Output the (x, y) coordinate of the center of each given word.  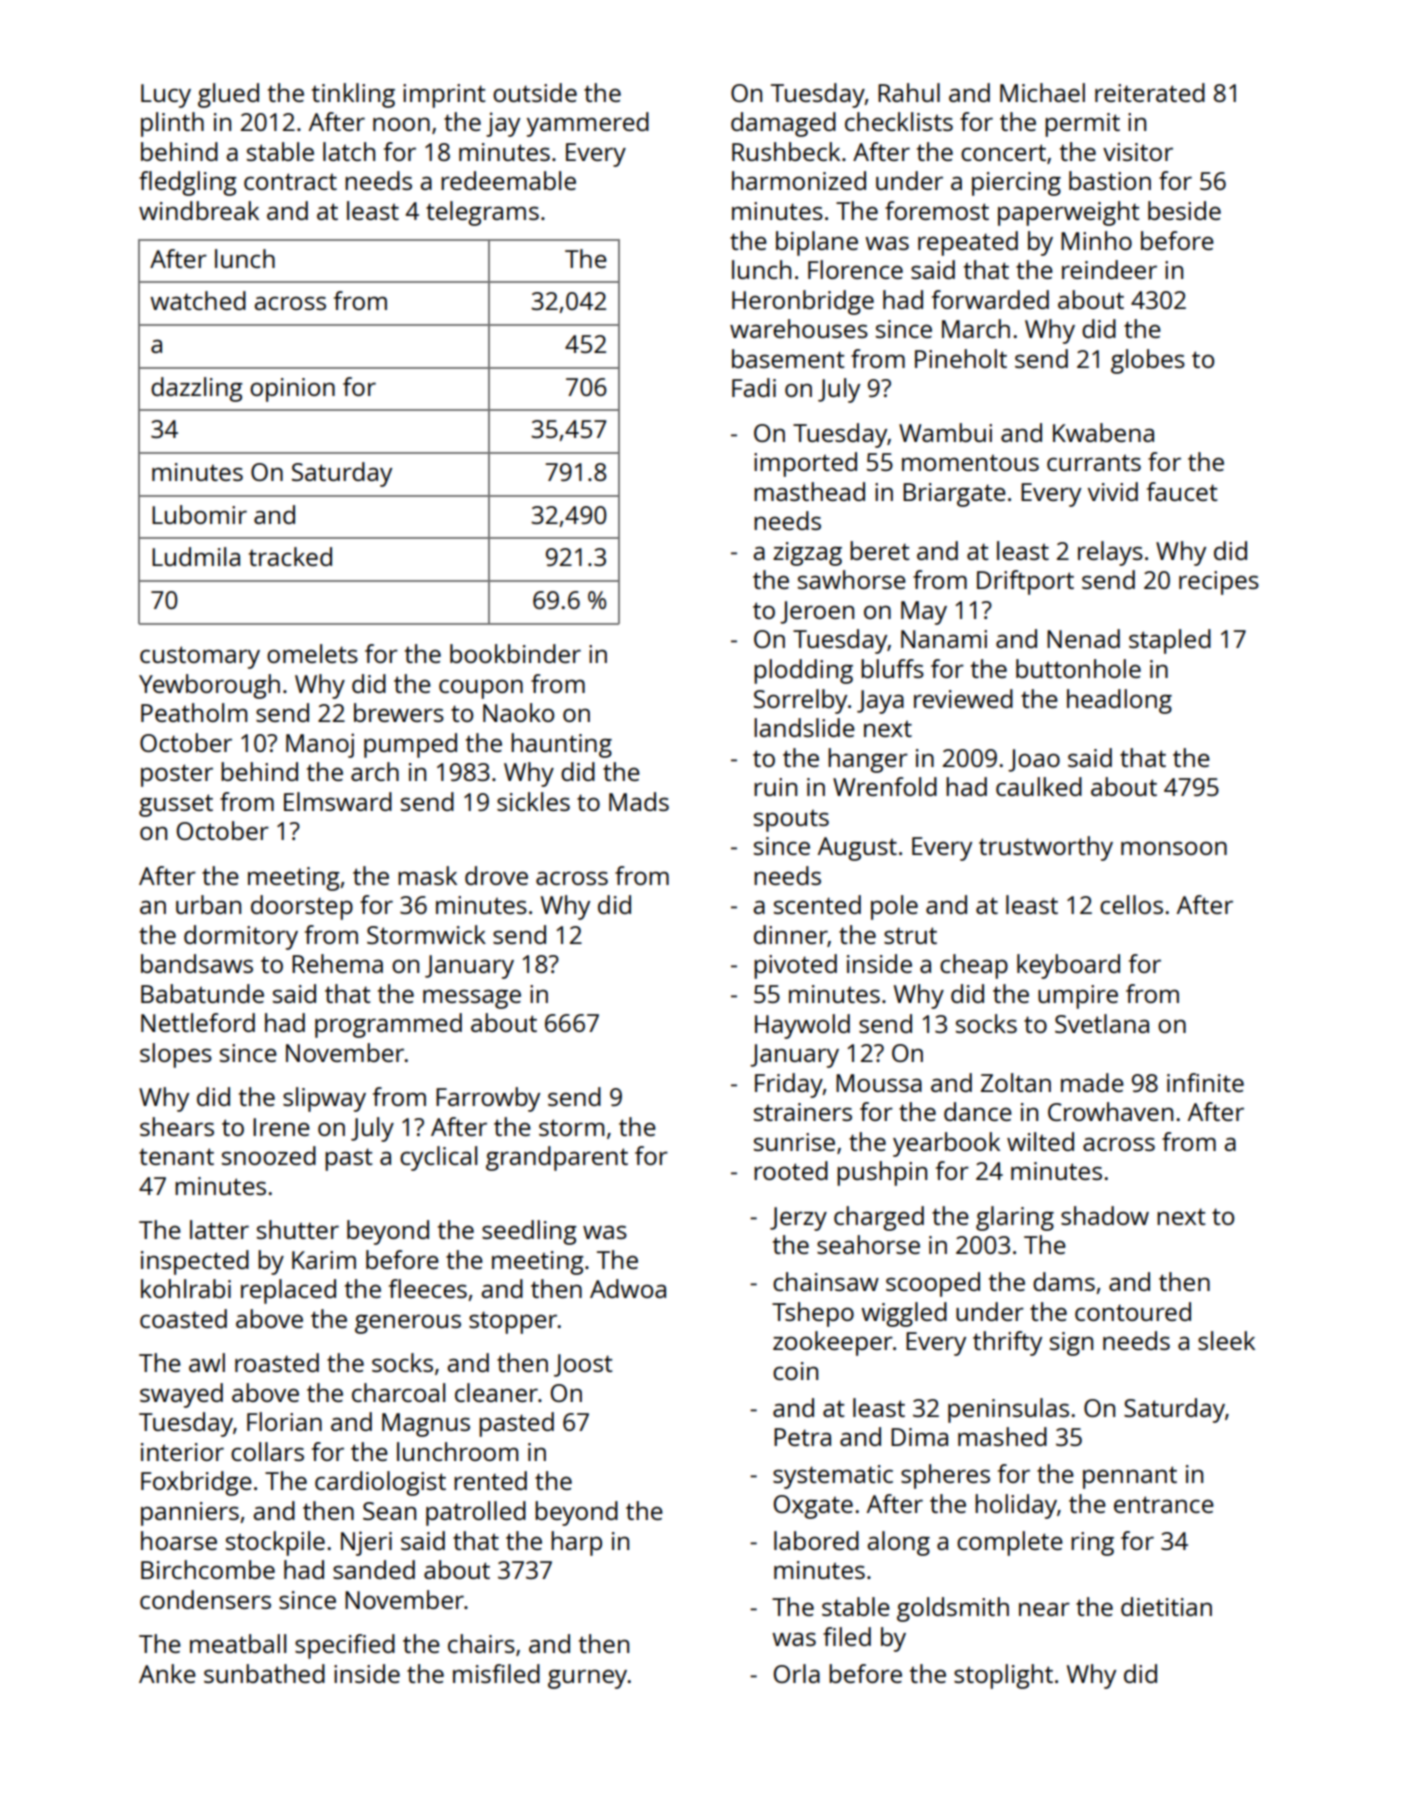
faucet (1182, 491)
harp (576, 1543)
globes (1148, 361)
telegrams (482, 213)
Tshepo (813, 1314)
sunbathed (264, 1673)
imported (805, 464)
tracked (290, 556)
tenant (176, 1156)
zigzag (807, 554)
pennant (1130, 1477)
